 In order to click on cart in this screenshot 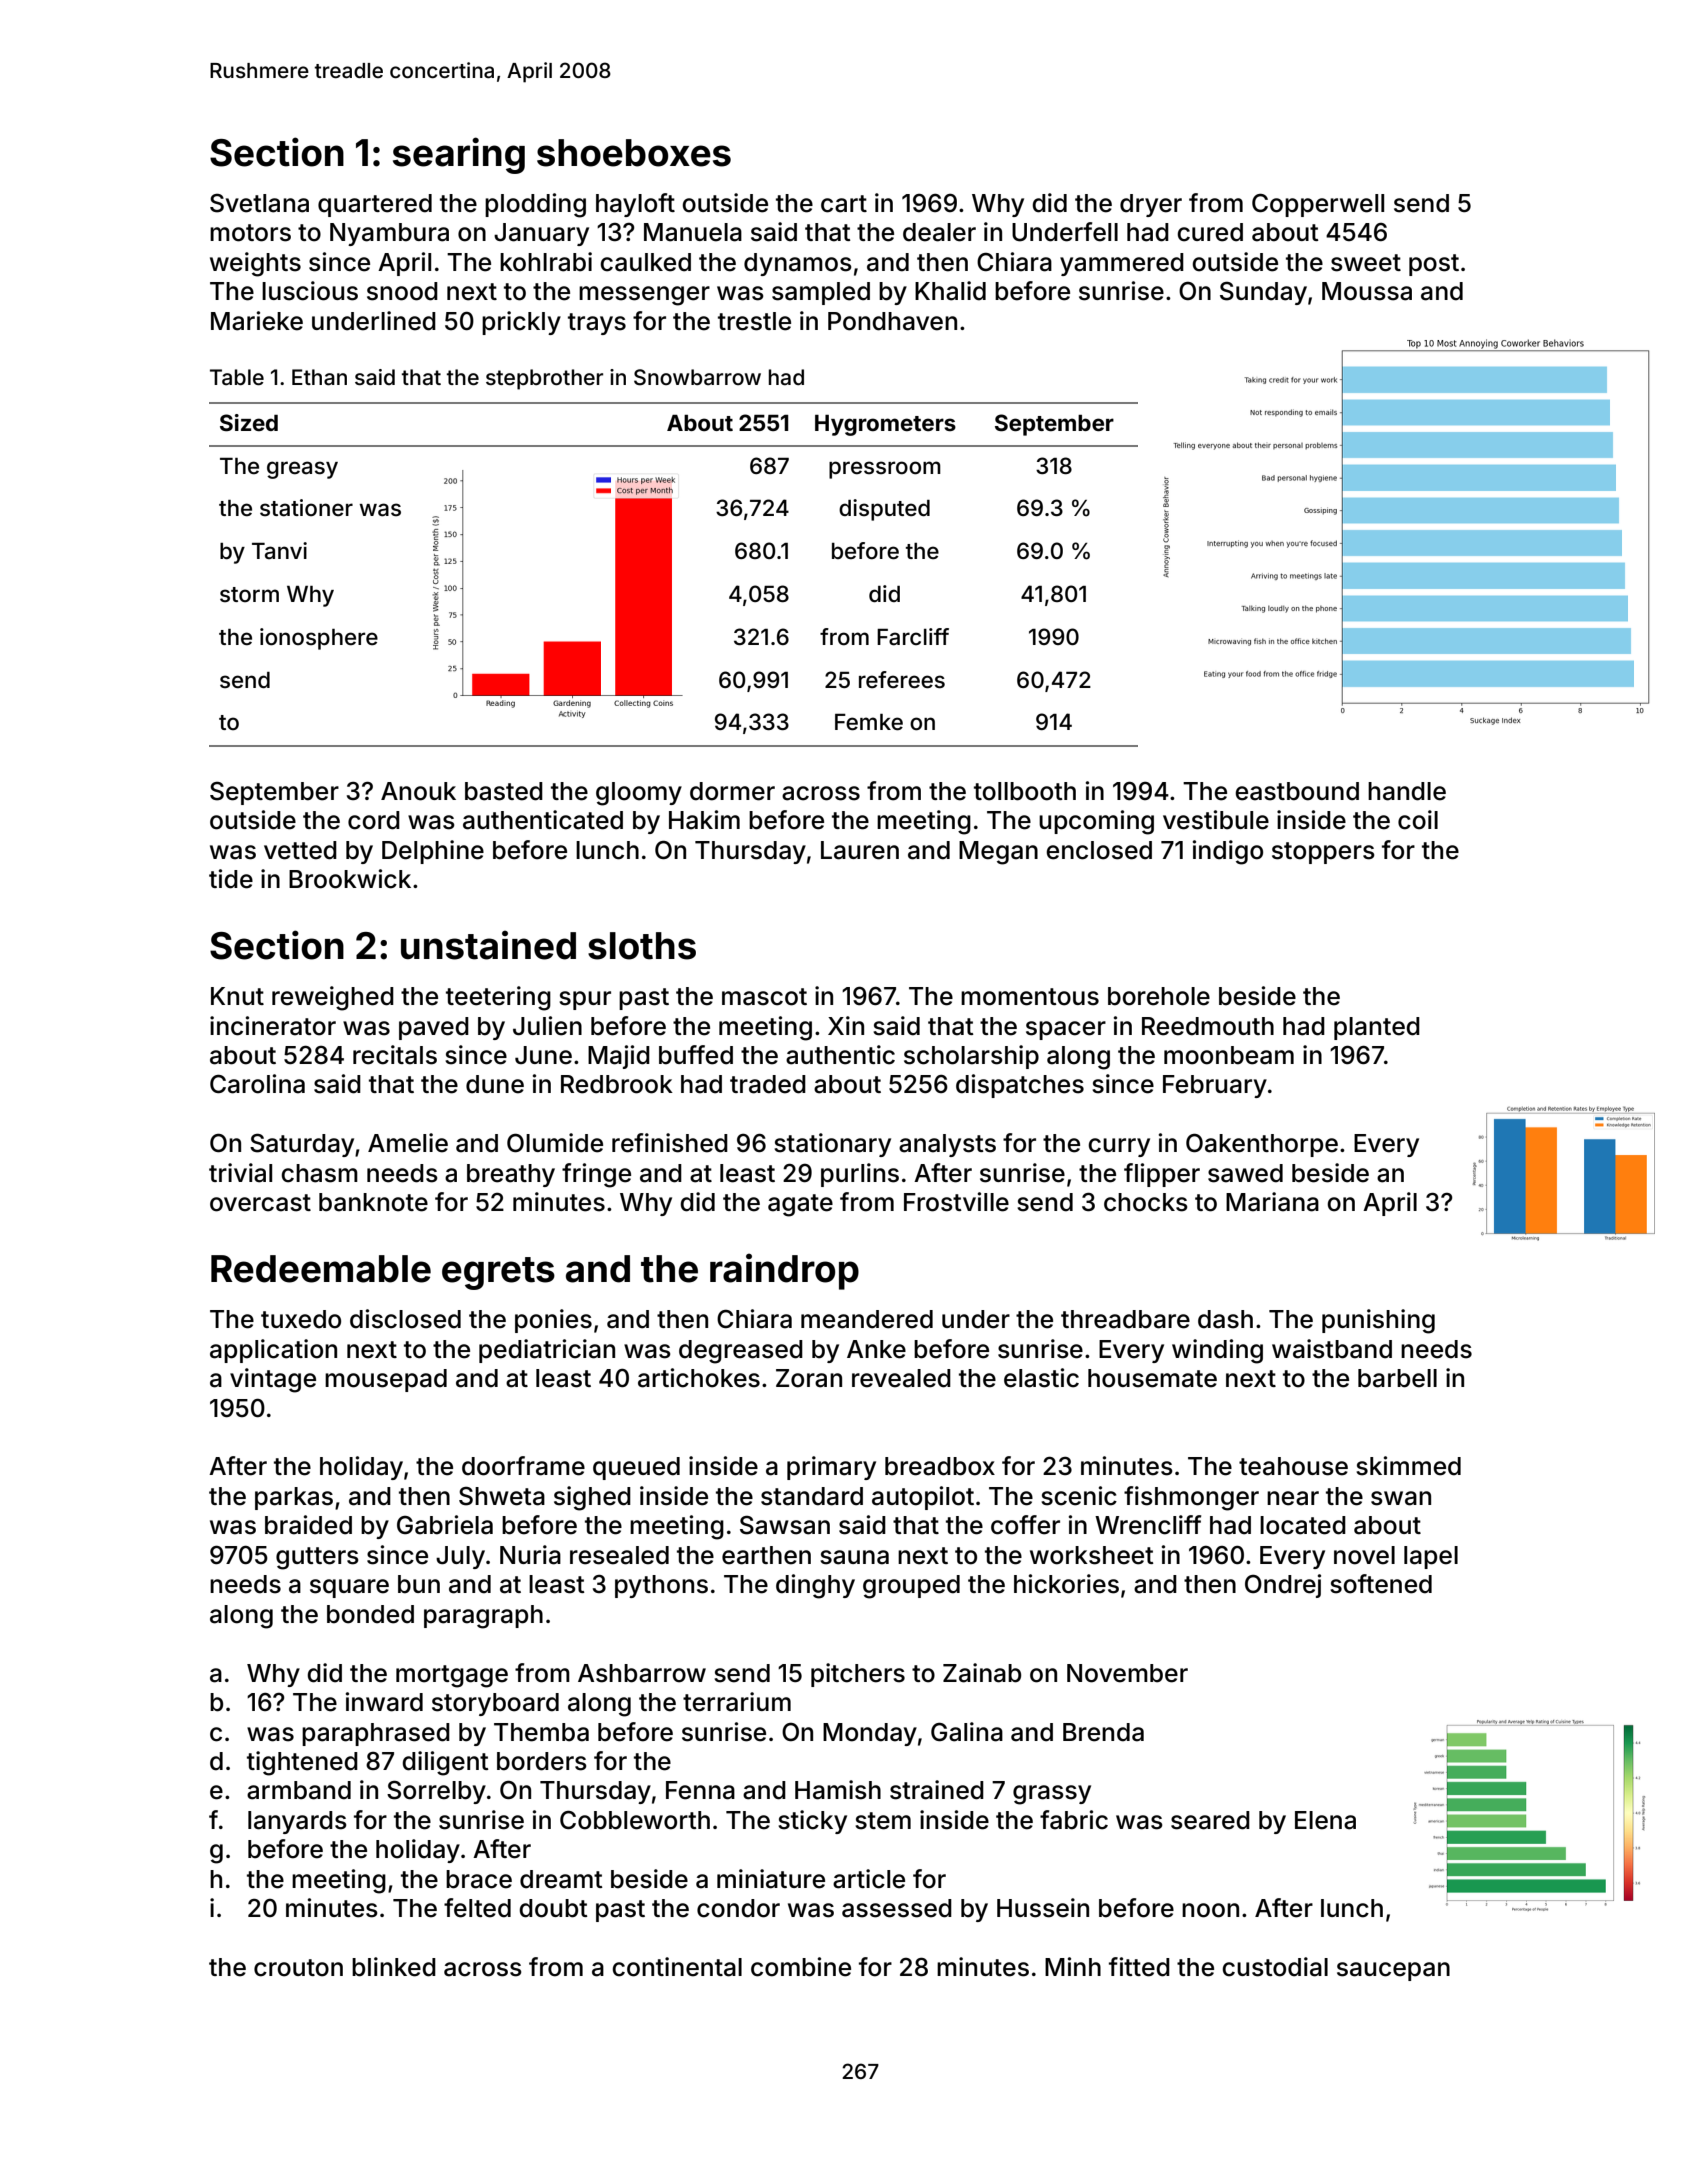, I will do `click(844, 204)`.
